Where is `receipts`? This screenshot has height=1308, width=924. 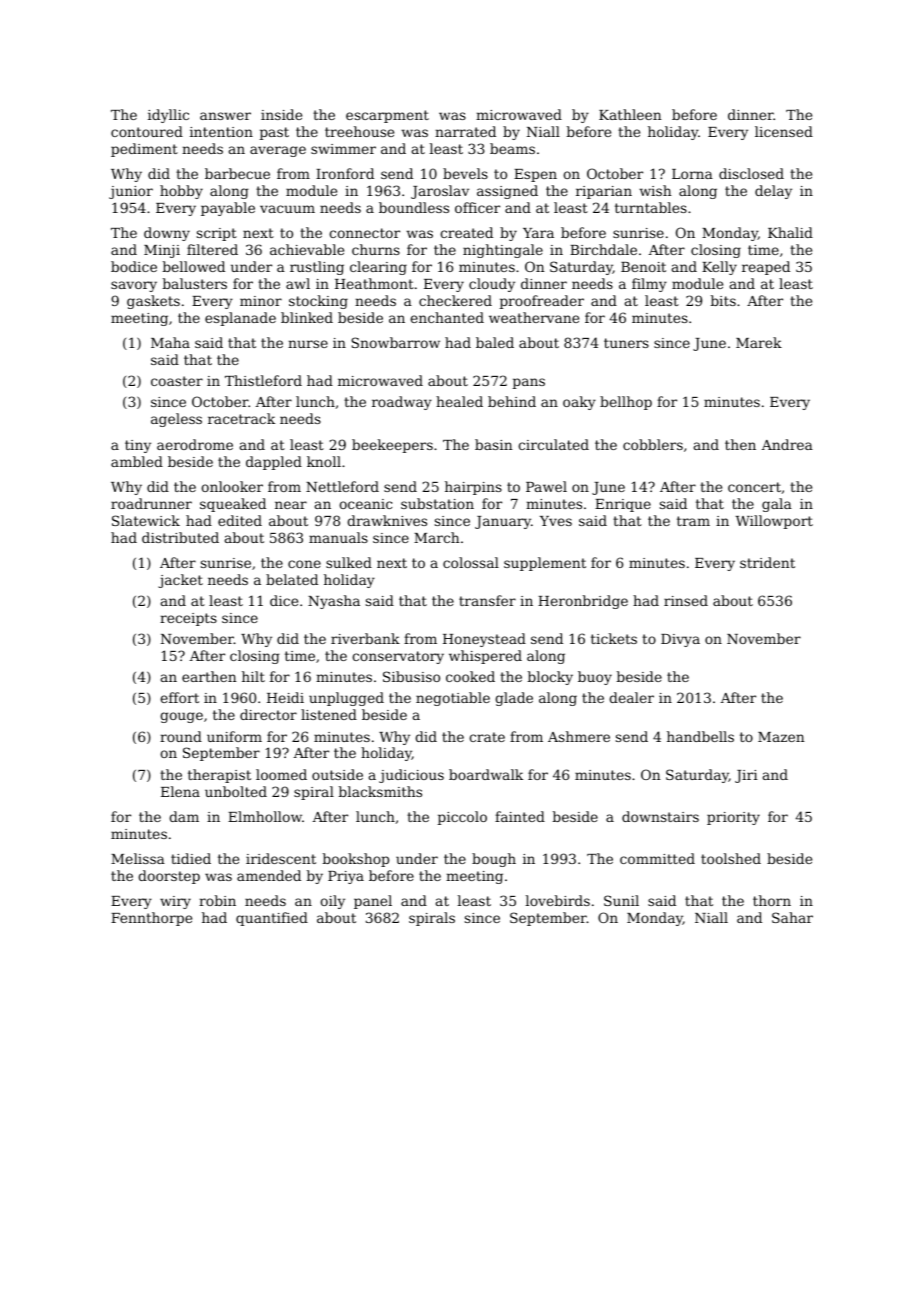 receipts is located at coordinates (188, 619).
